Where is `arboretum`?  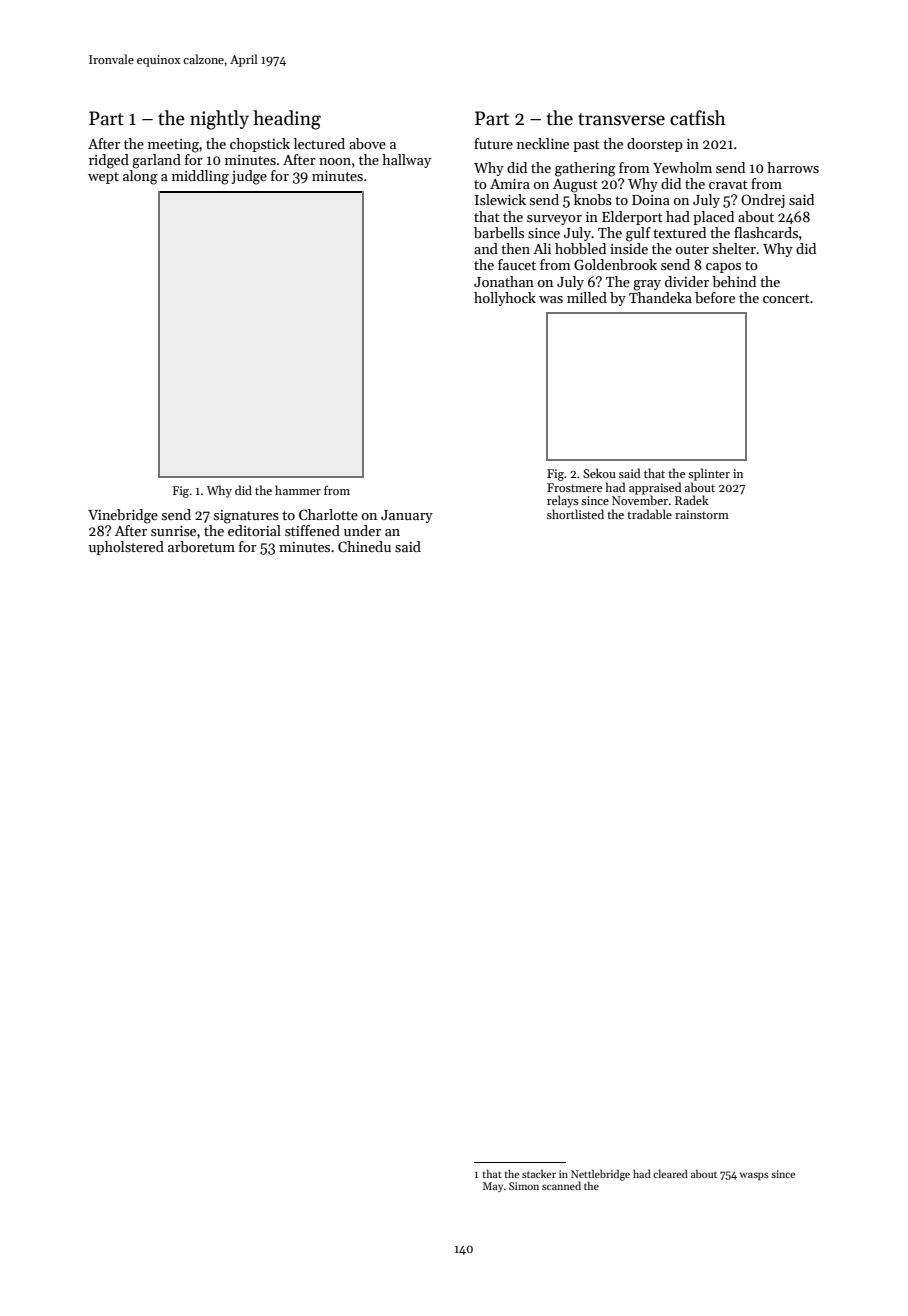 arboretum is located at coordinates (201, 546).
